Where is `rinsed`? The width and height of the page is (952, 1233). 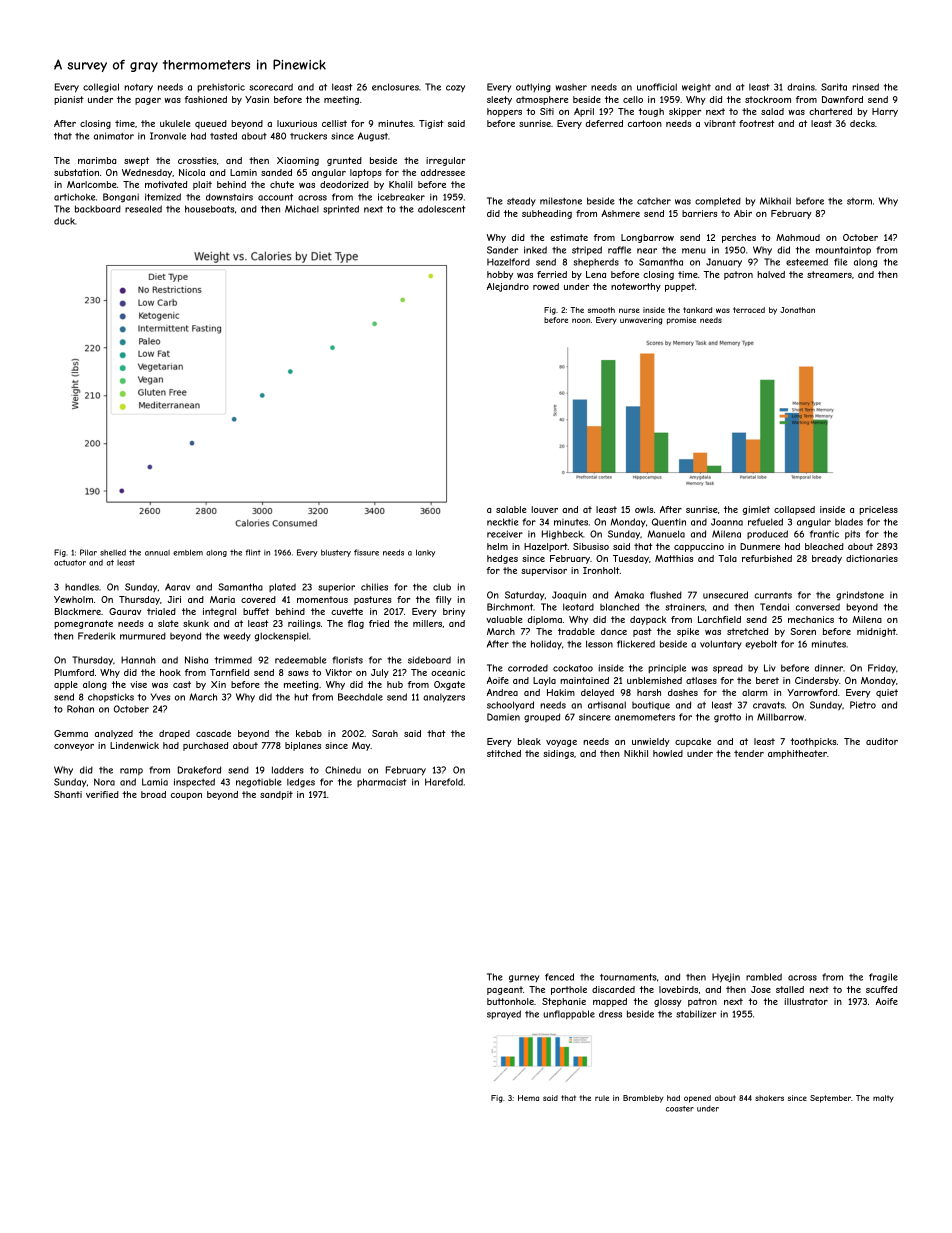
rinsed is located at coordinates (865, 87).
